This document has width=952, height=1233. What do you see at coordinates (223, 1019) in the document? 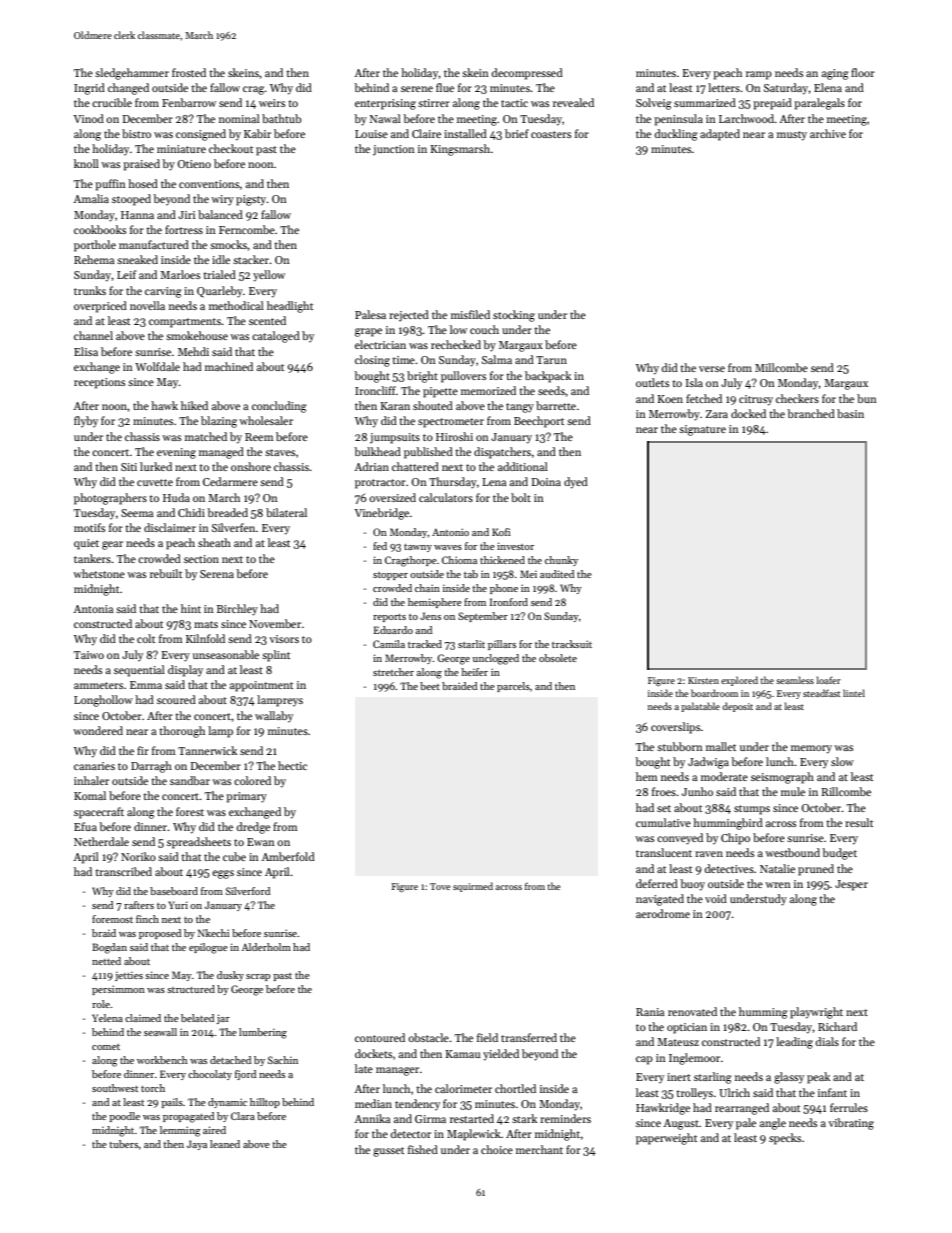
I see `jar` at bounding box center [223, 1019].
